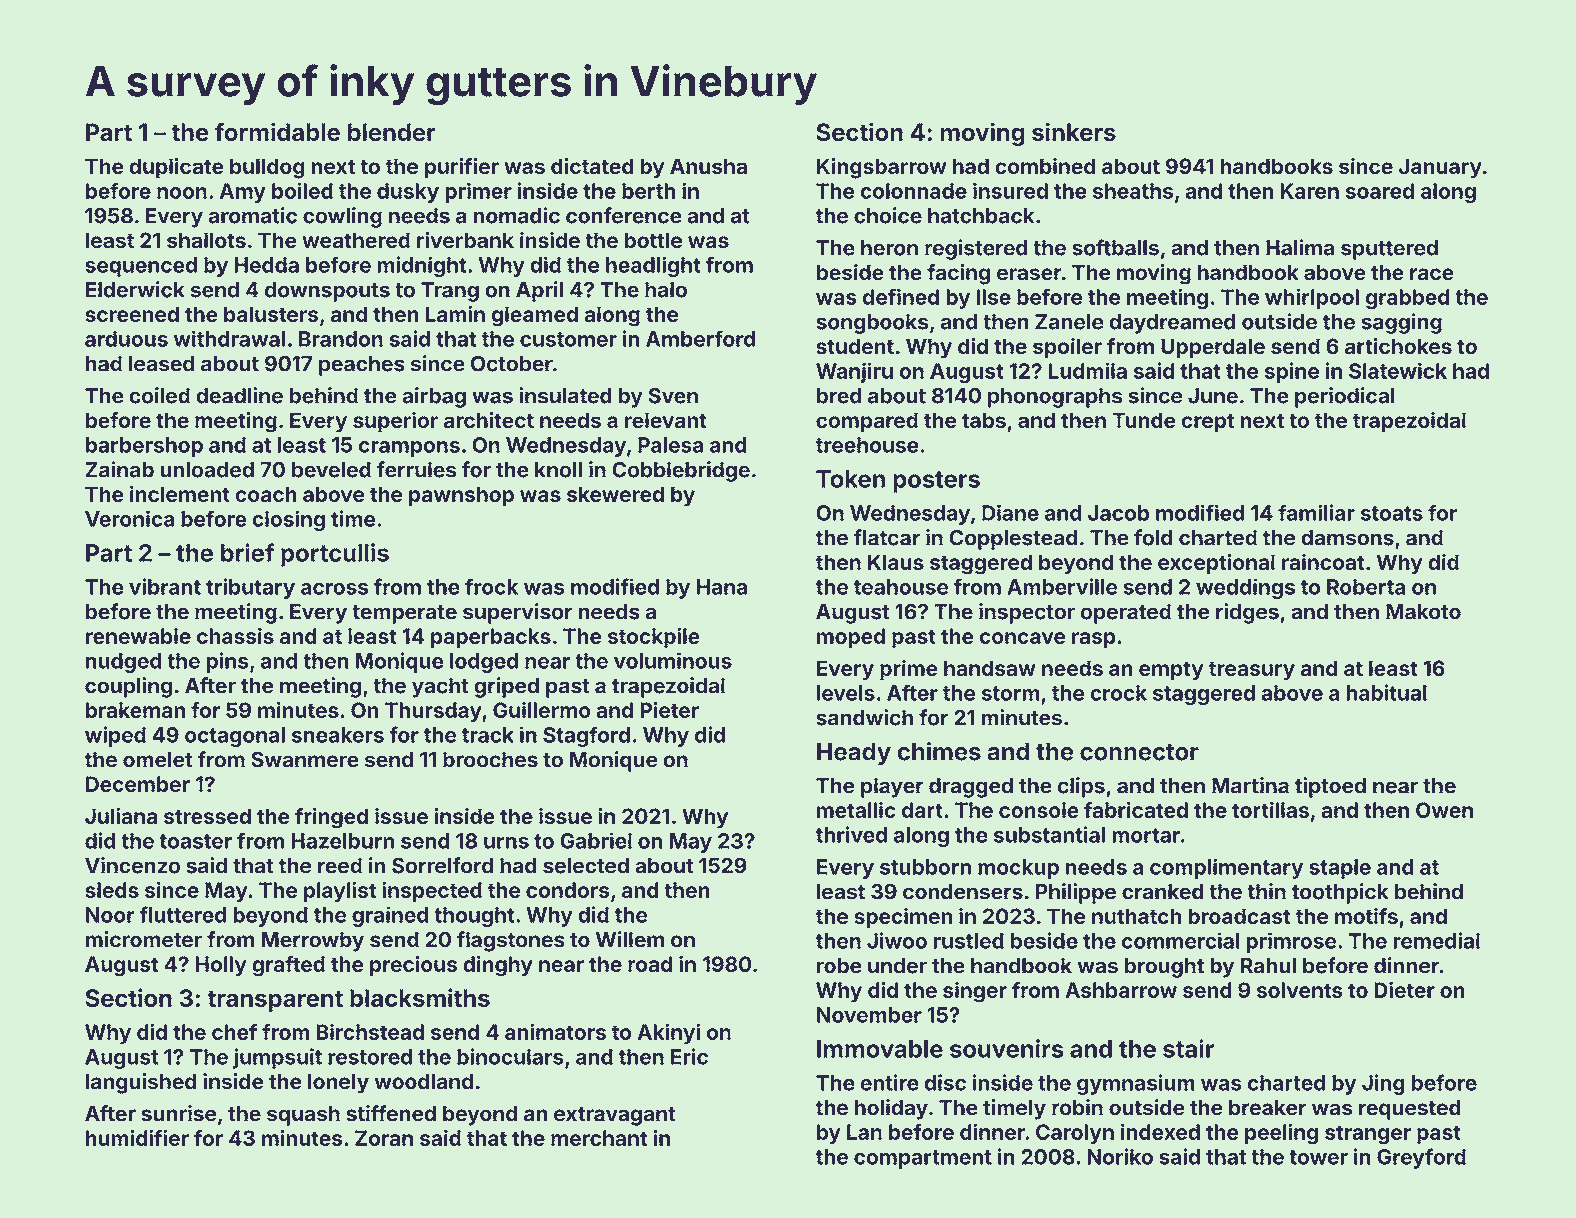 Image resolution: width=1576 pixels, height=1218 pixels. What do you see at coordinates (887, 537) in the image?
I see `flatcar` at bounding box center [887, 537].
